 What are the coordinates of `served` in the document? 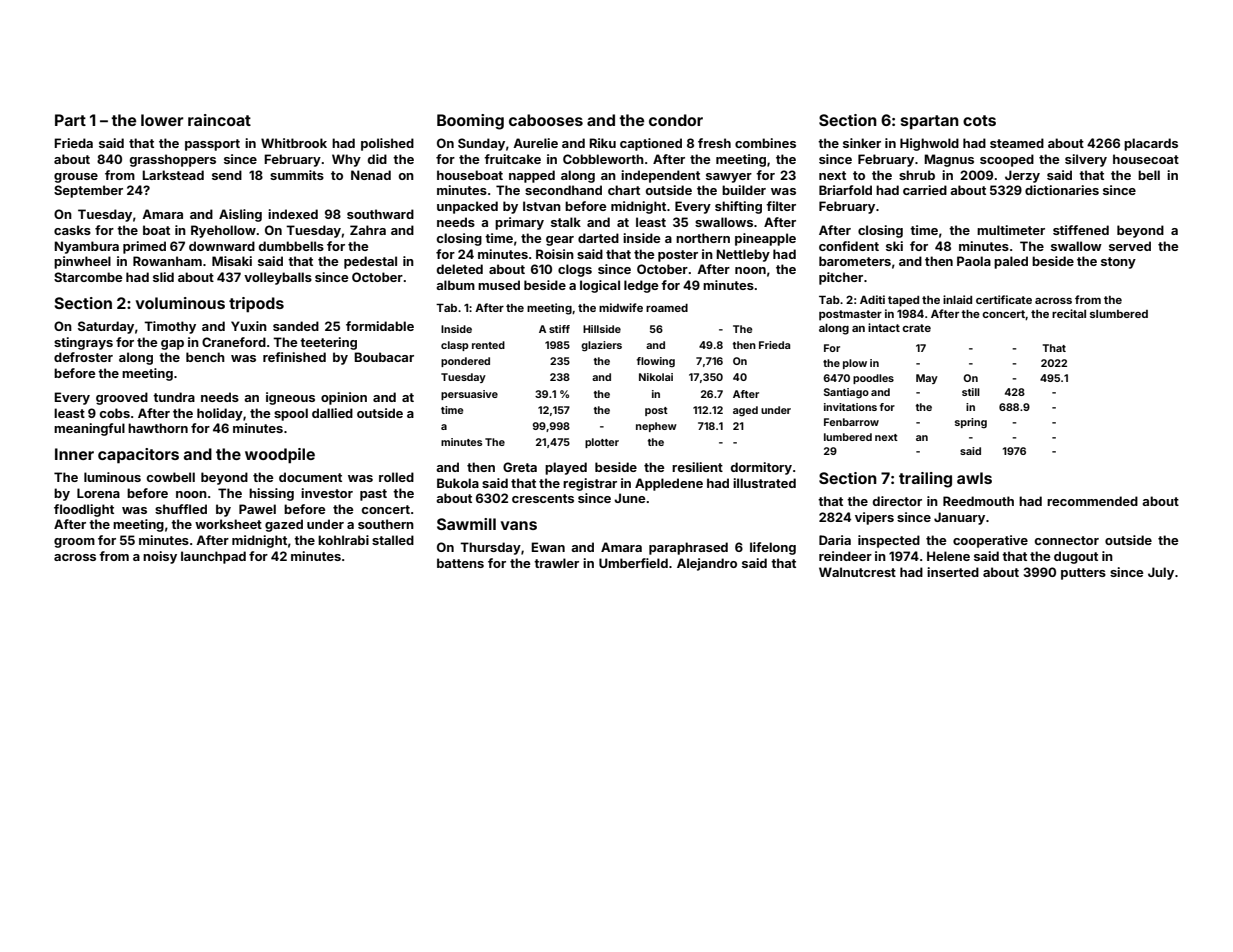 It's located at (1130, 246).
